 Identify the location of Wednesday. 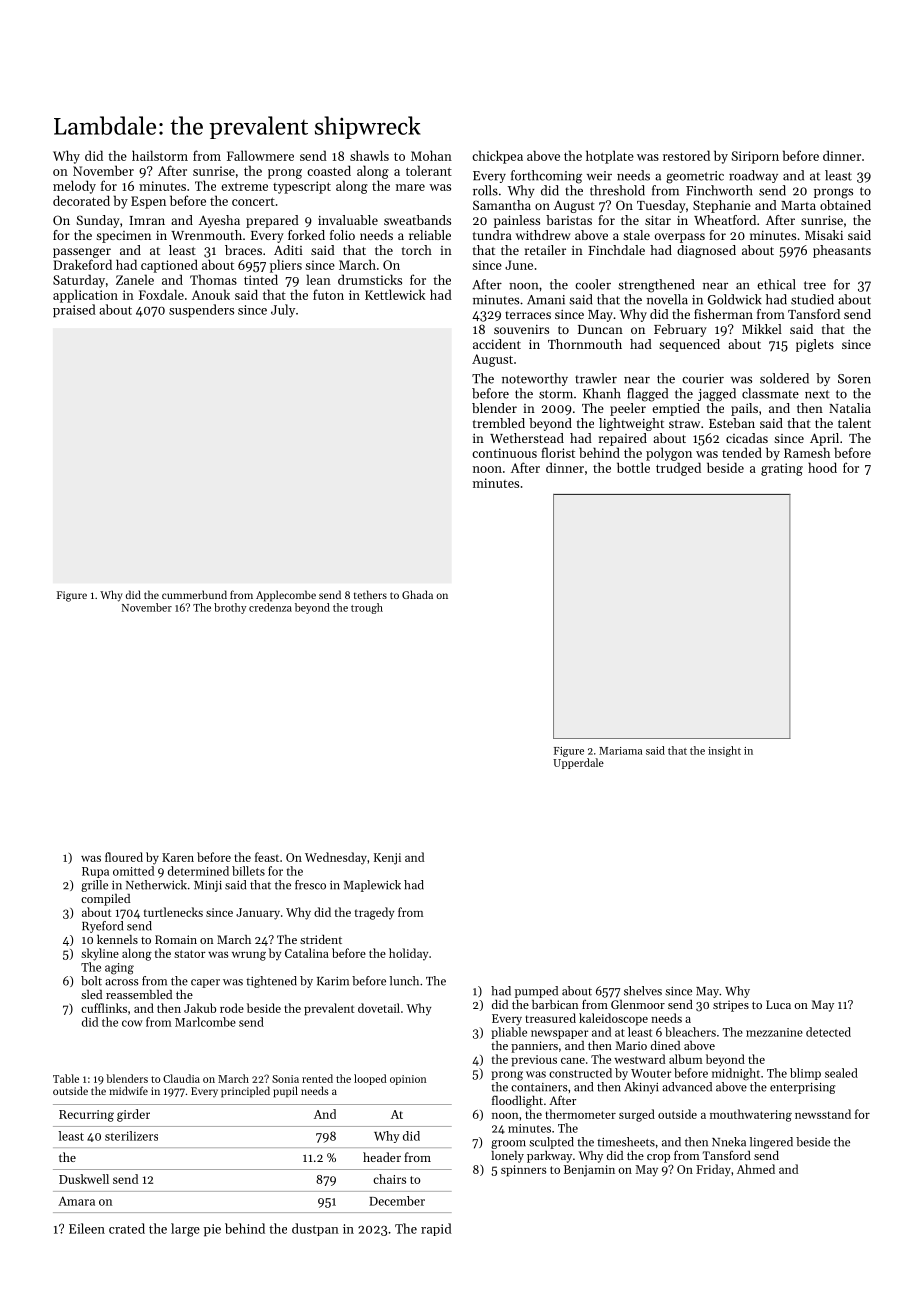
(336, 858).
